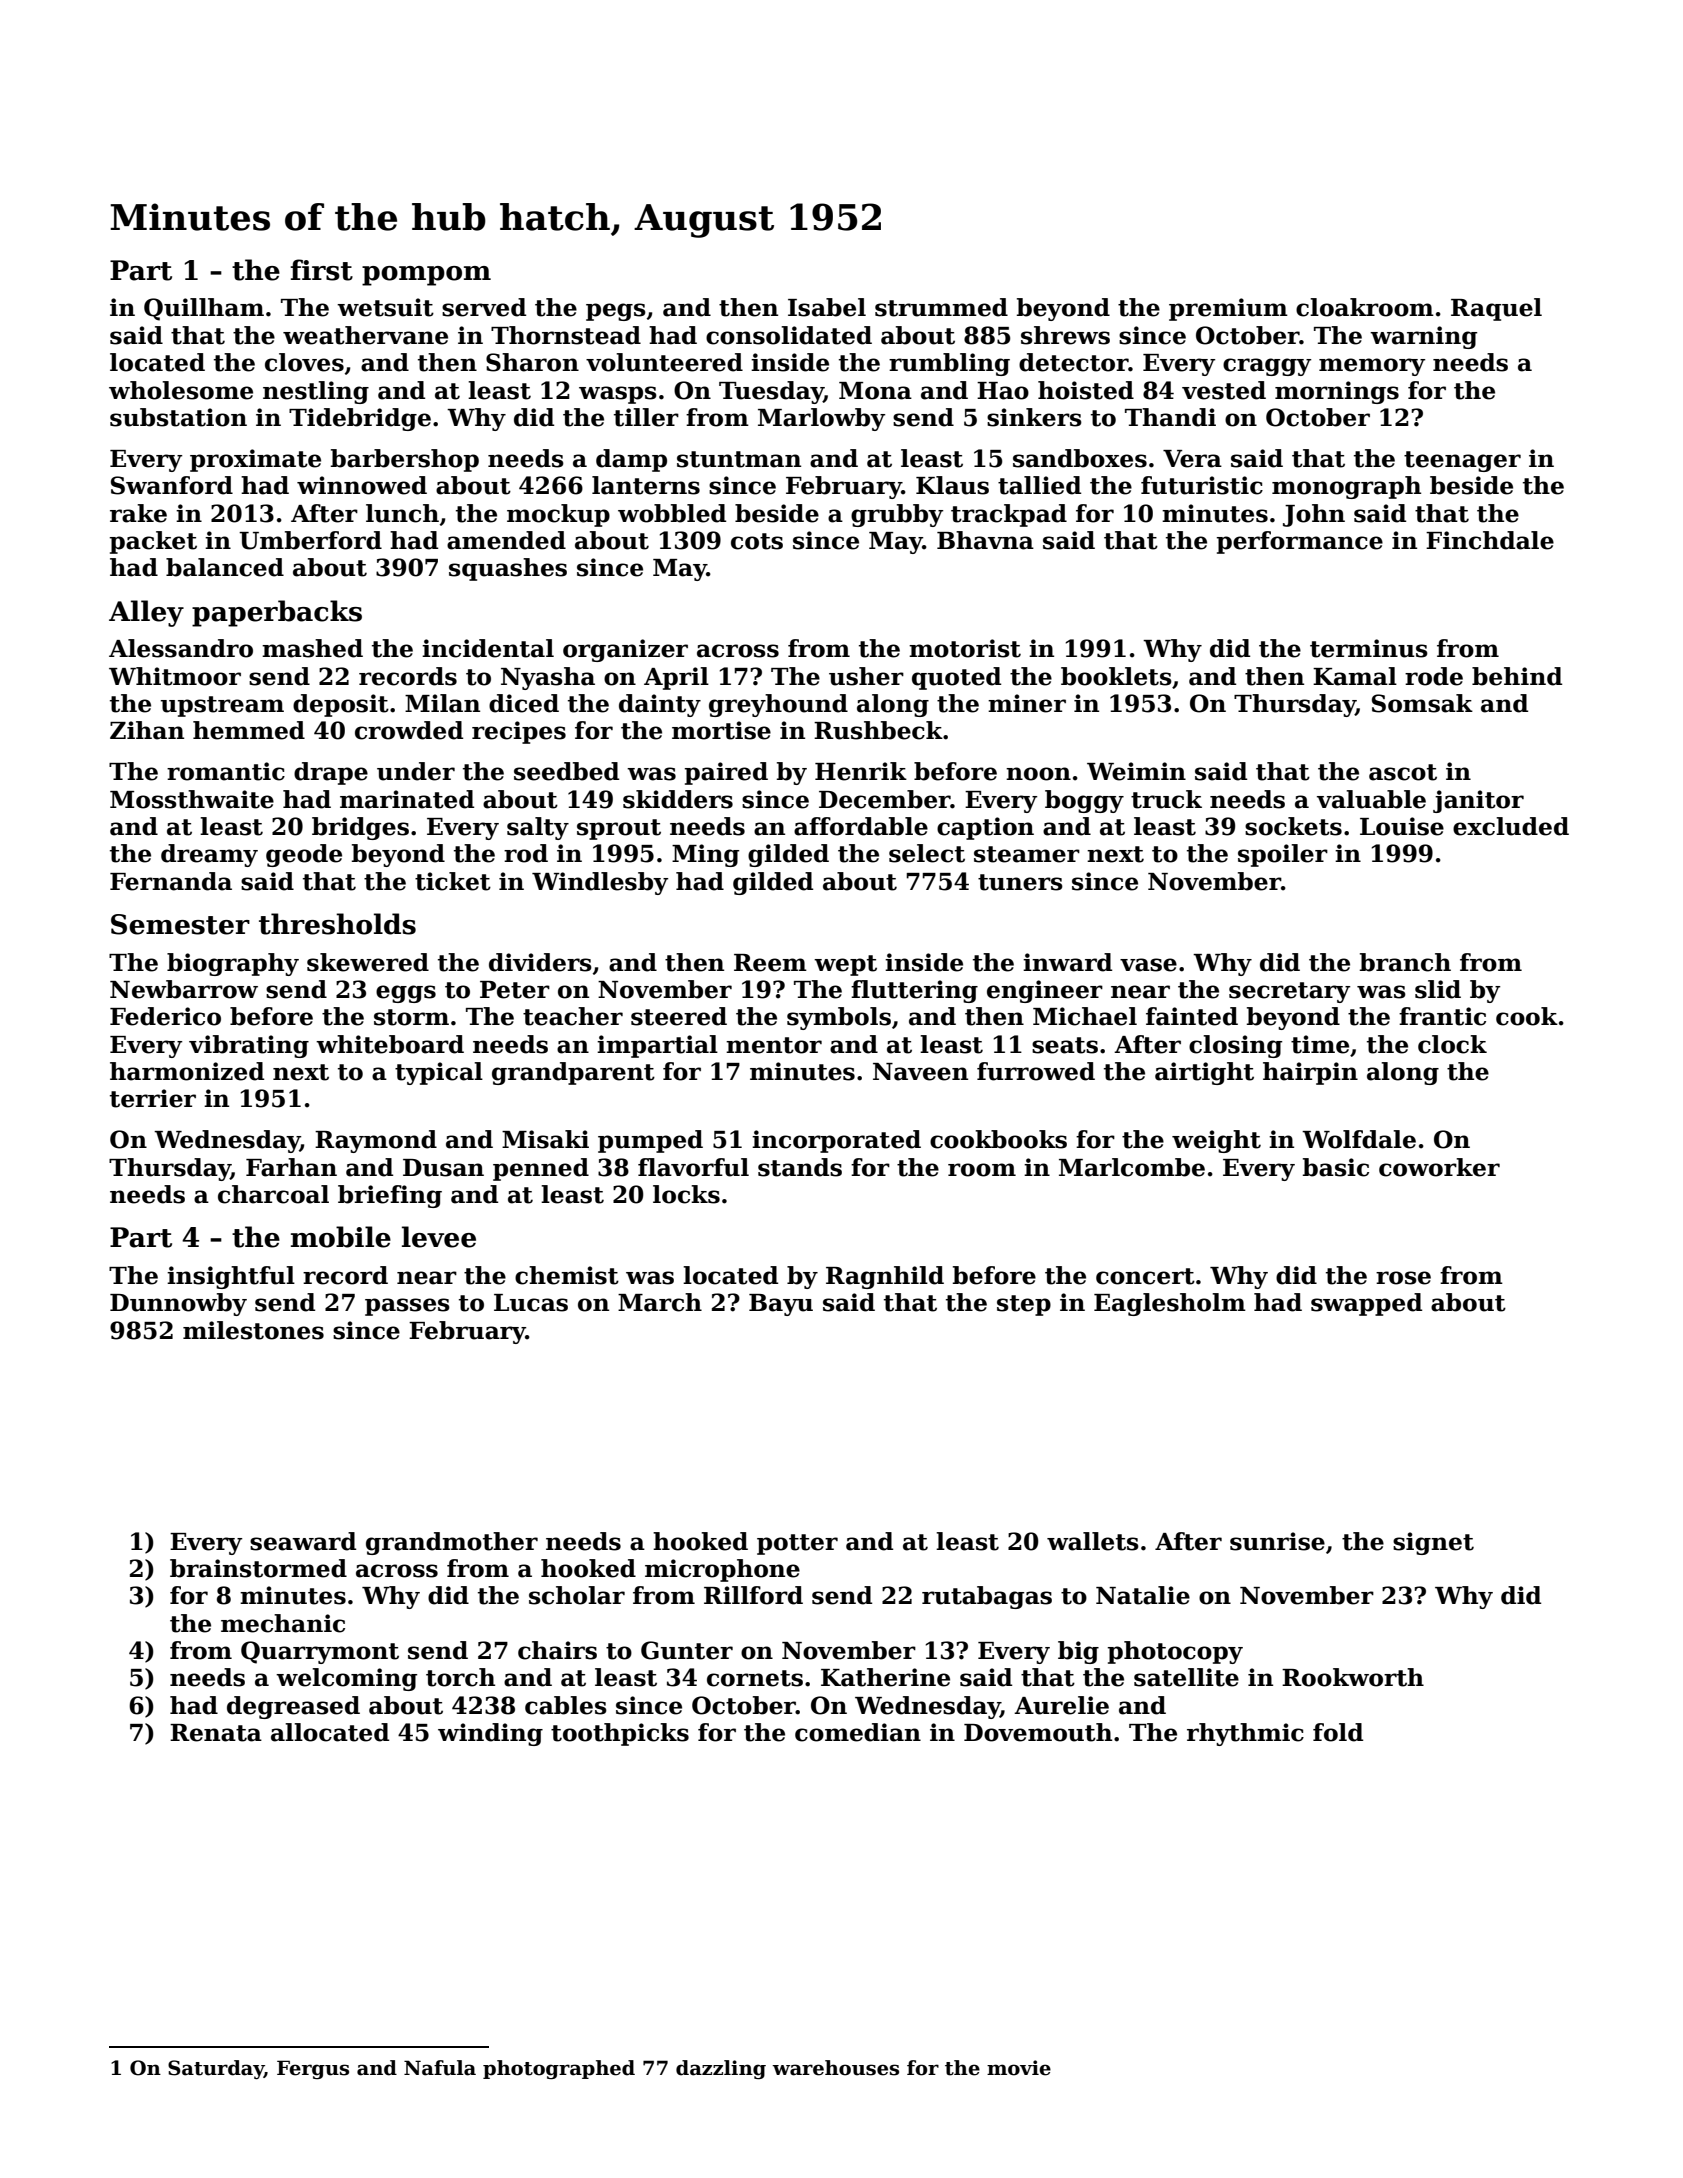 The image size is (1683, 2178). I want to click on airtight, so click(1204, 1073).
